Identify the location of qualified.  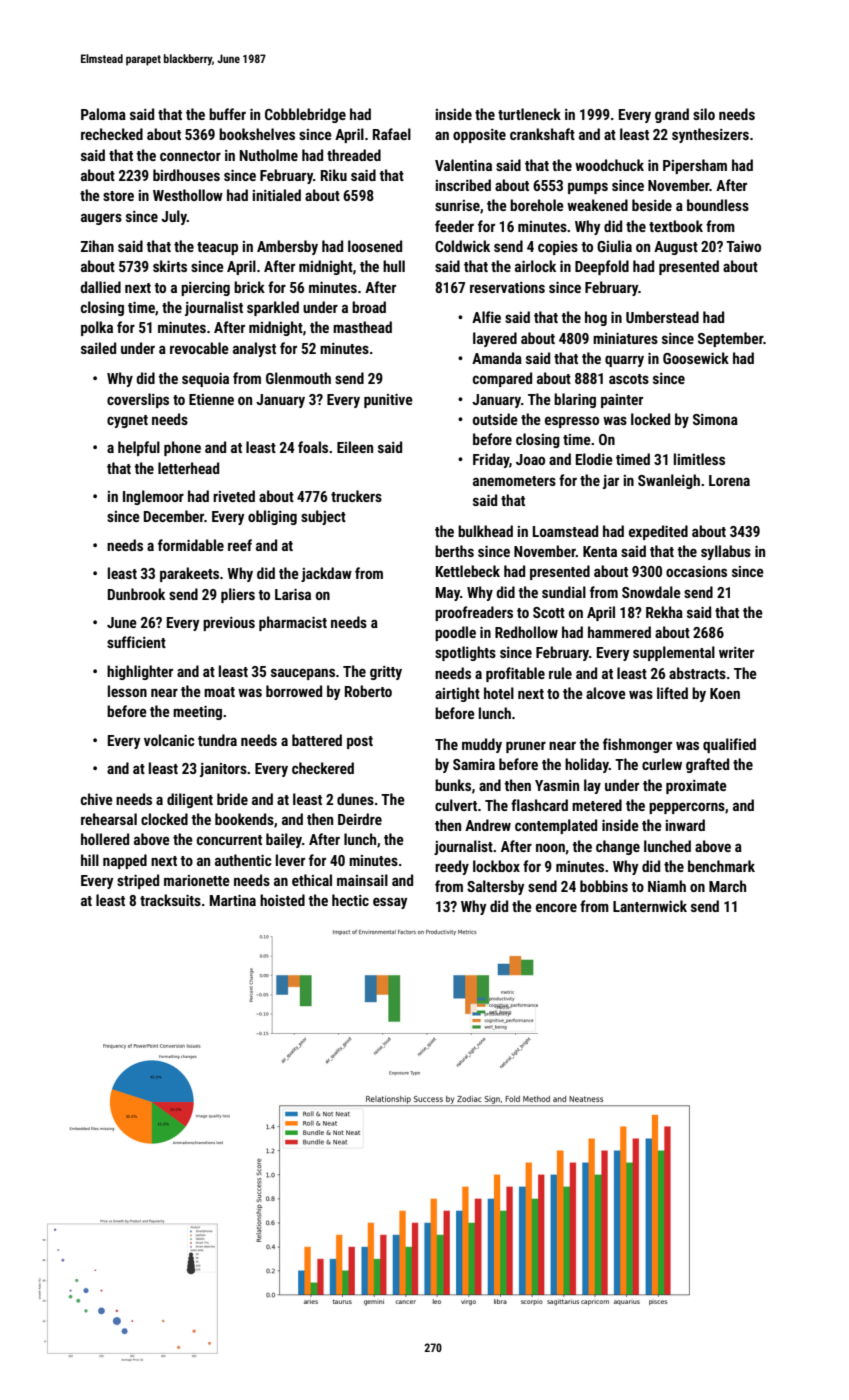
(729, 745).
